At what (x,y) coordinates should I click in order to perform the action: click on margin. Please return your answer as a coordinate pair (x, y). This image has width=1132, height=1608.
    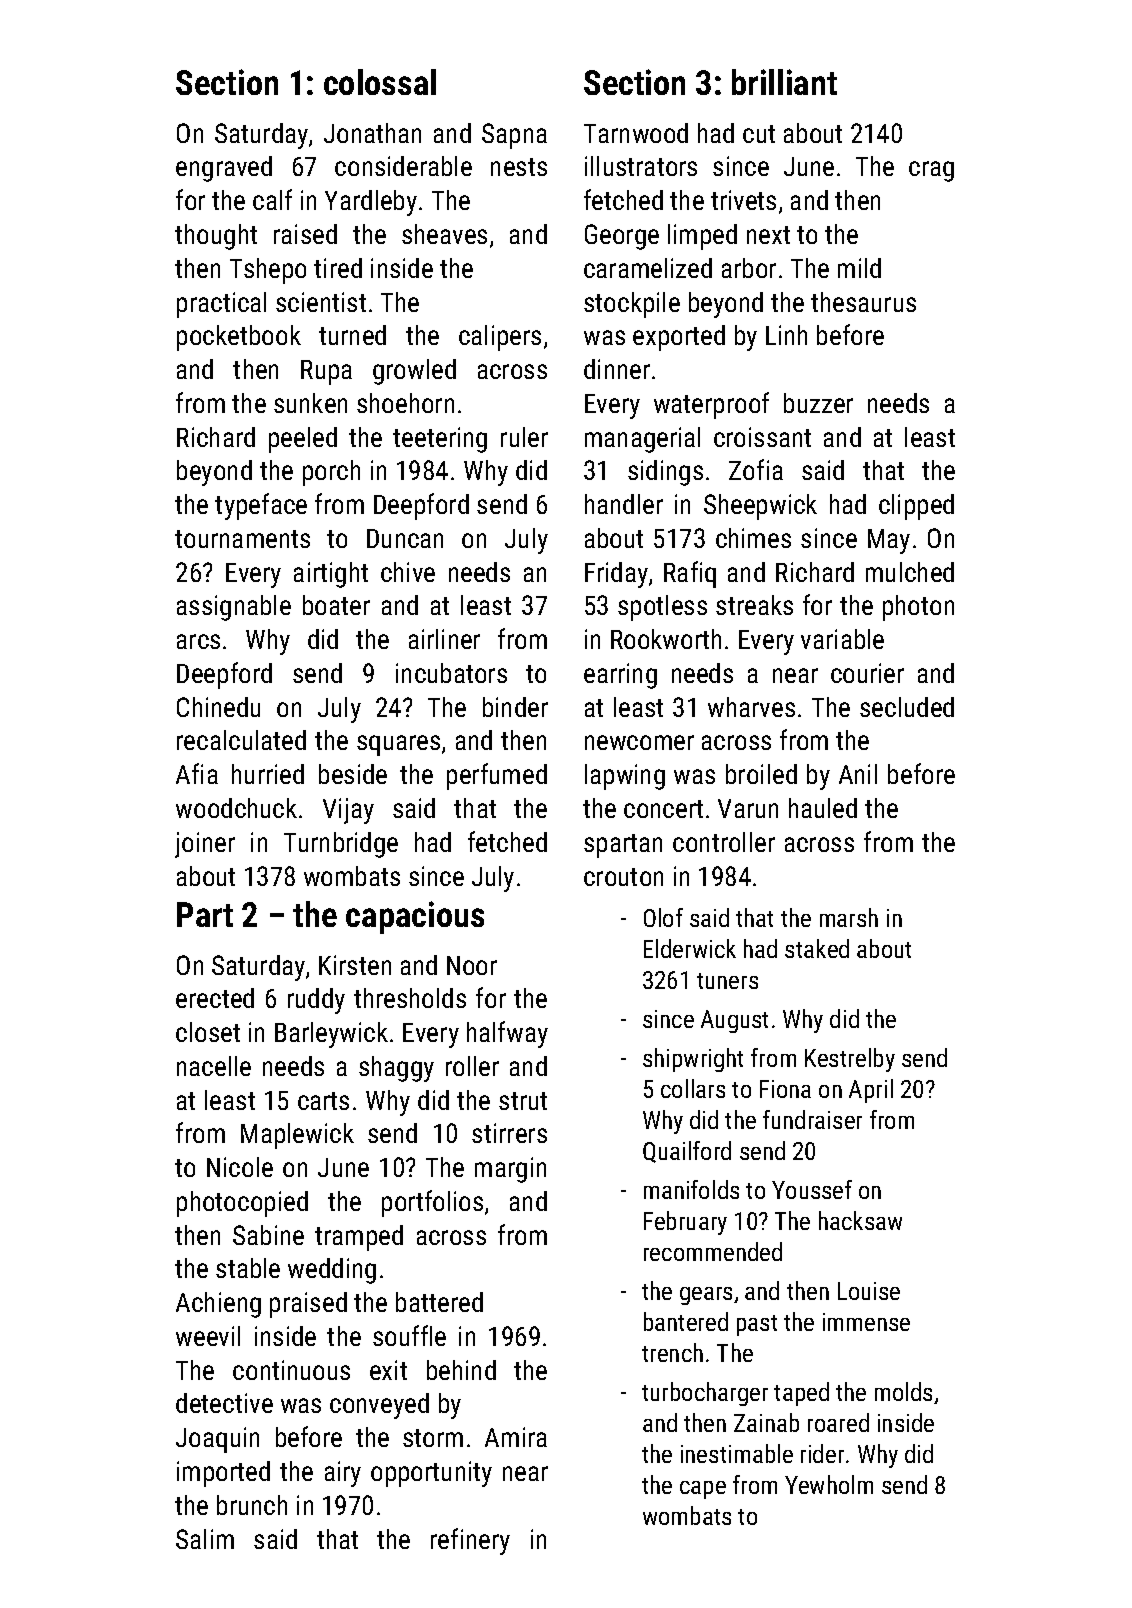
    Looking at the image, I should click on (510, 1170).
